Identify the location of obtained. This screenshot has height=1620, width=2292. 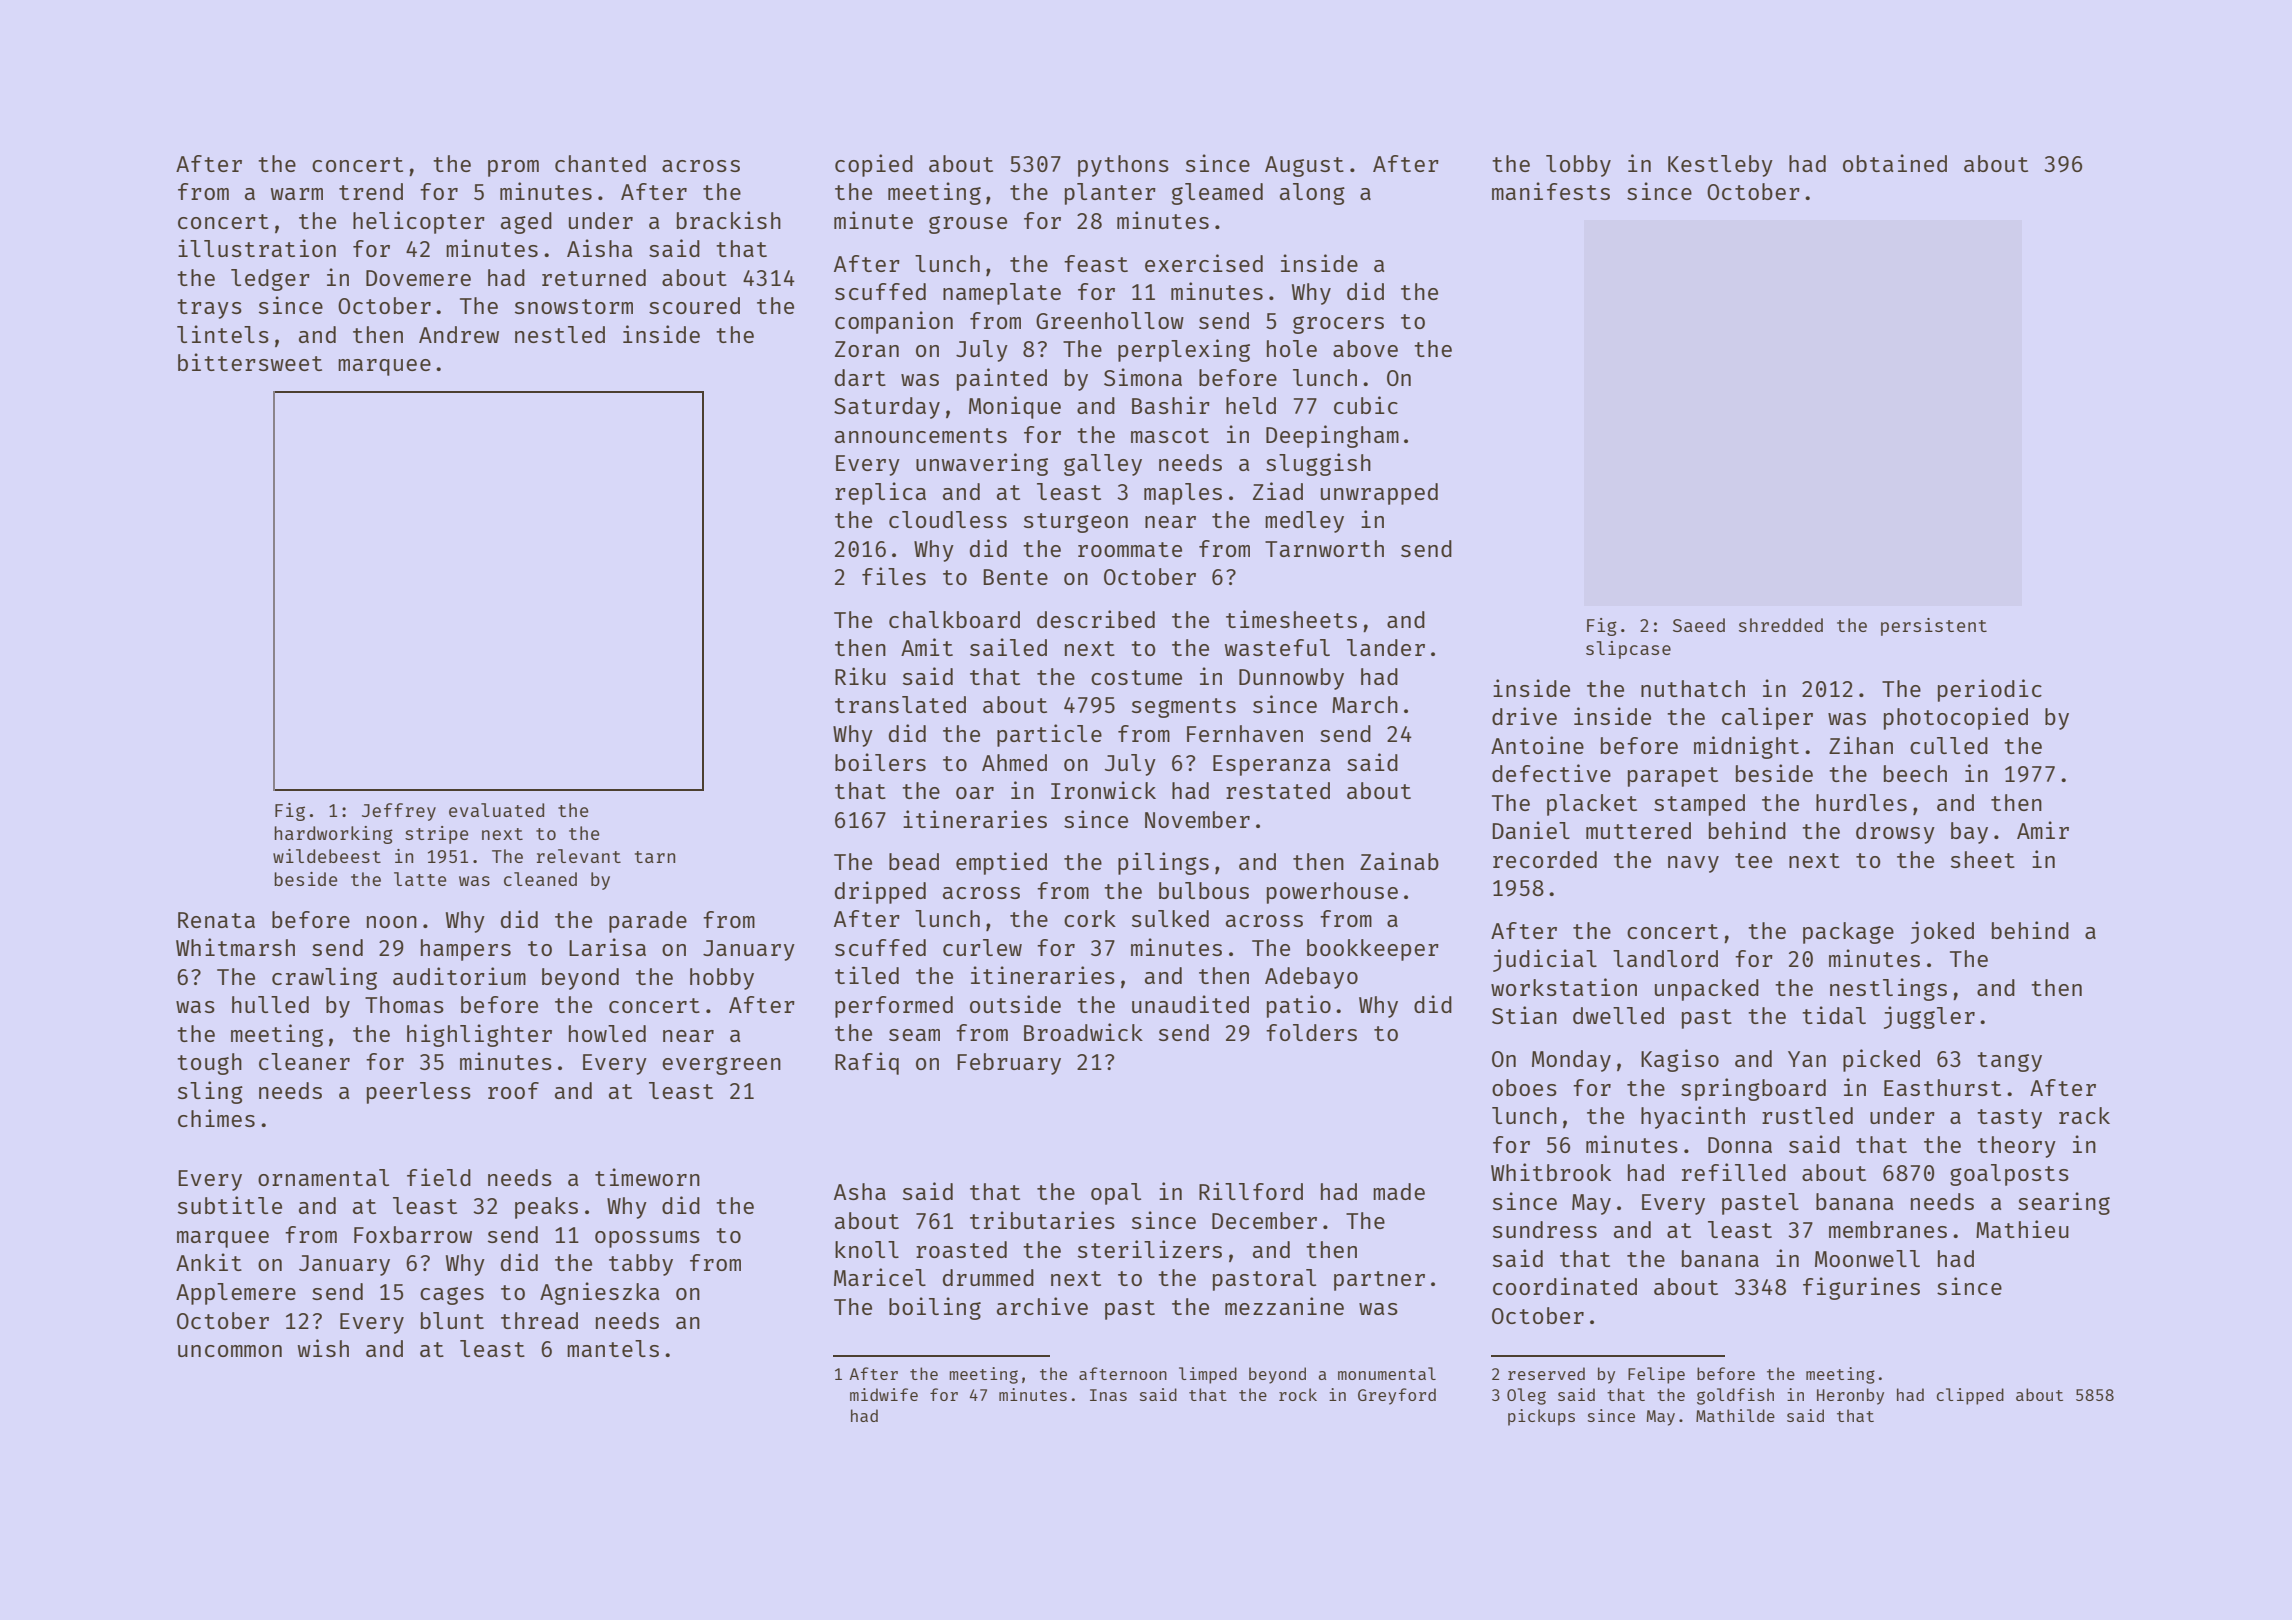
(1895, 163).
